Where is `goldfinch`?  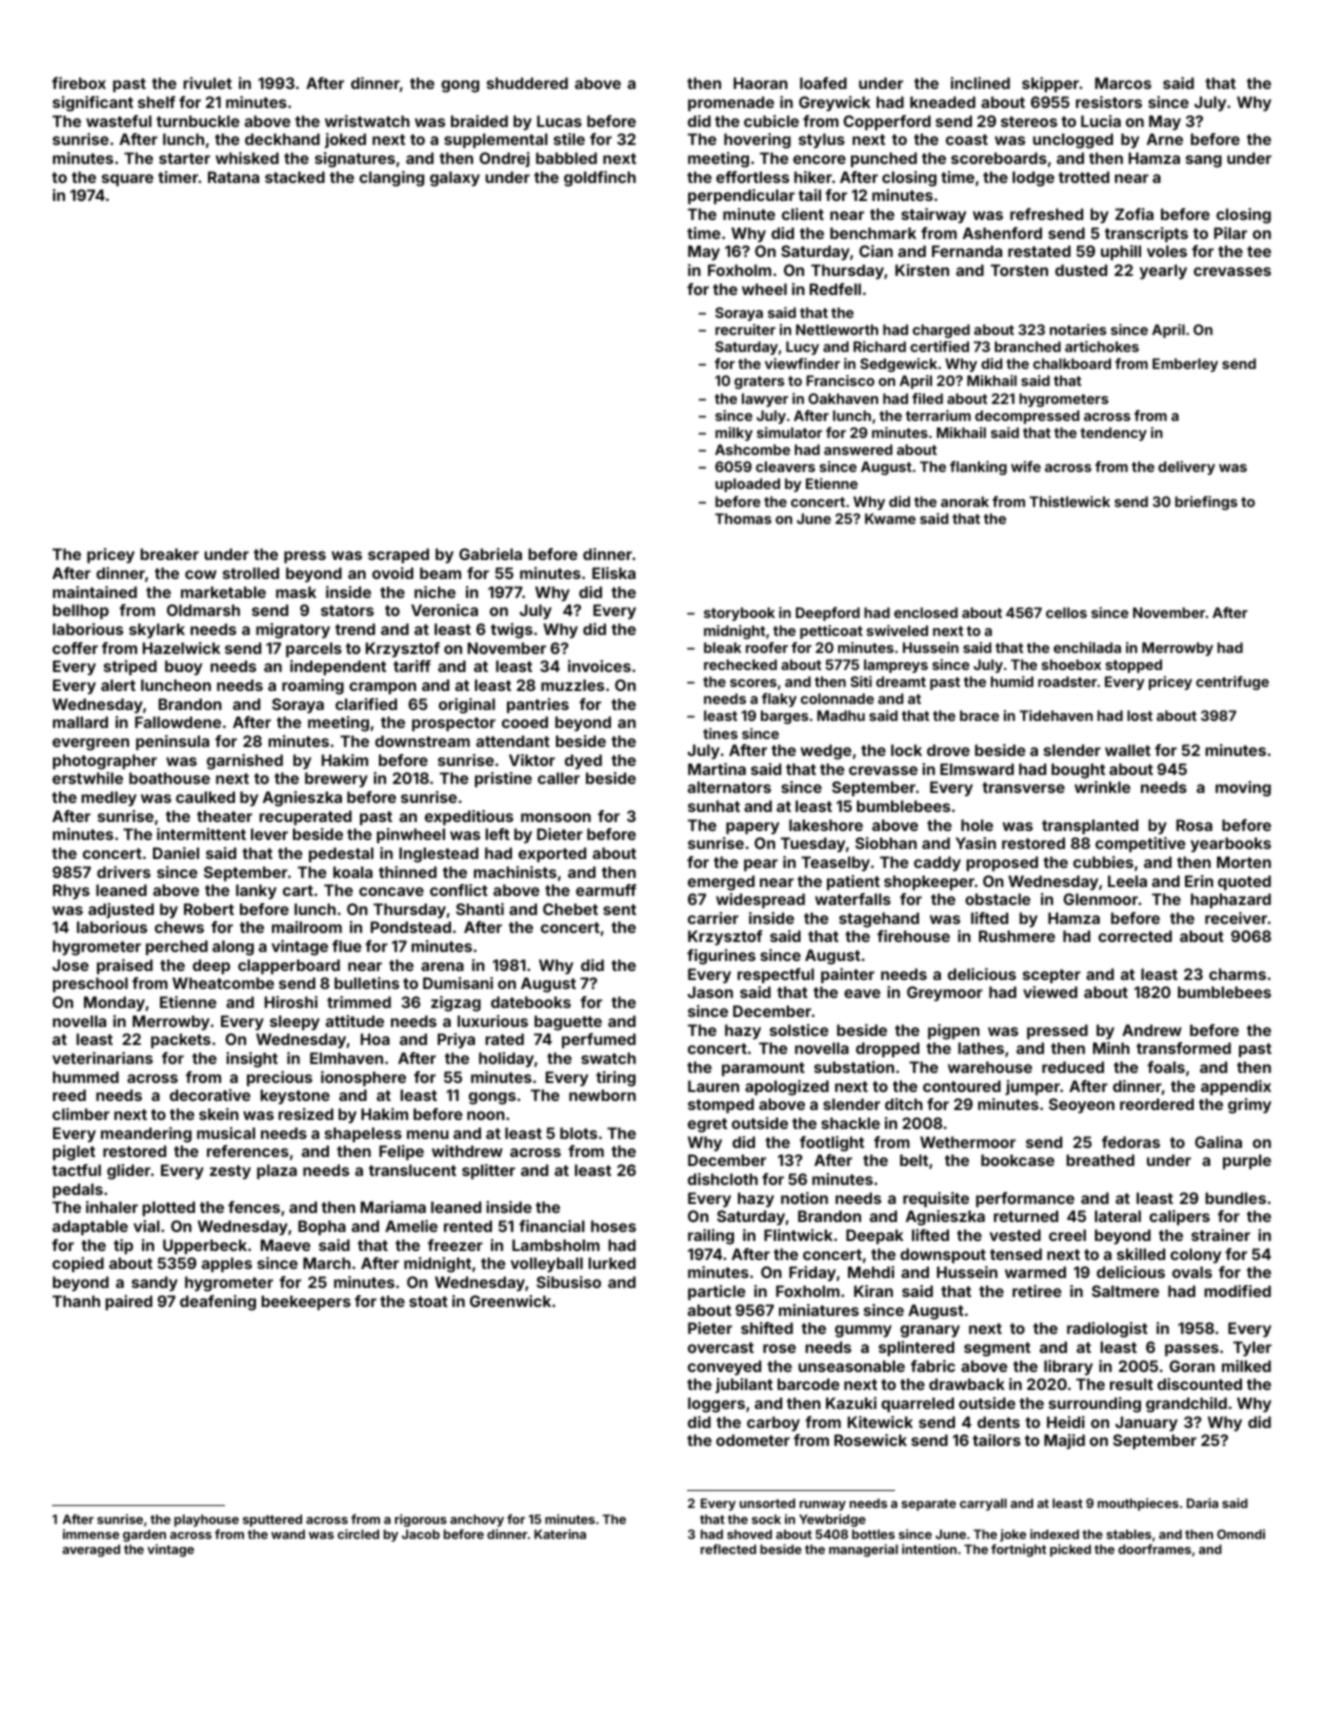
goldfinch is located at coordinates (600, 179).
